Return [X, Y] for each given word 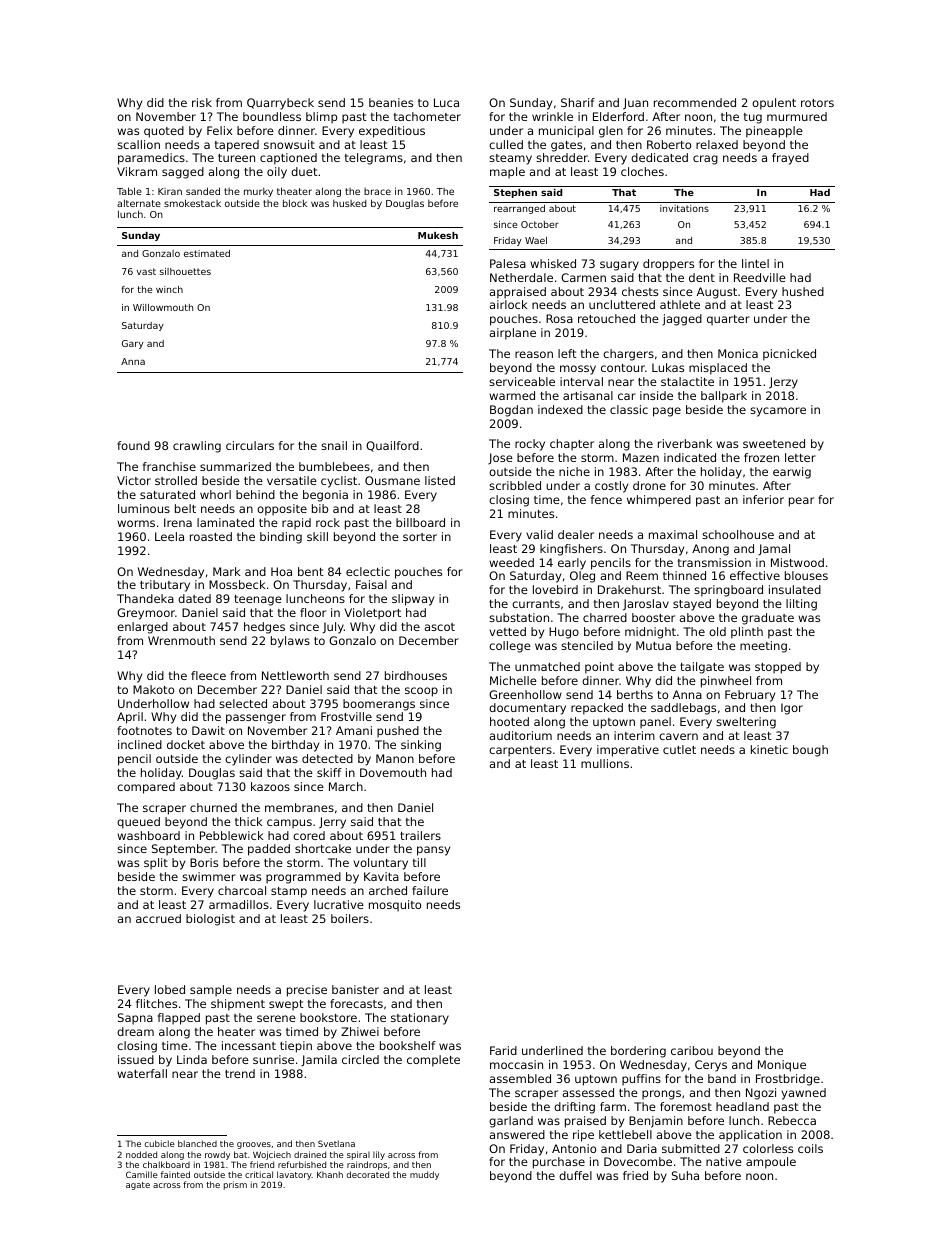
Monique [782, 1066]
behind [255, 494]
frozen [761, 457]
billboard [420, 522]
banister [355, 989]
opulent [774, 104]
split [156, 864]
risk [202, 102]
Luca [446, 102]
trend [240, 1073]
